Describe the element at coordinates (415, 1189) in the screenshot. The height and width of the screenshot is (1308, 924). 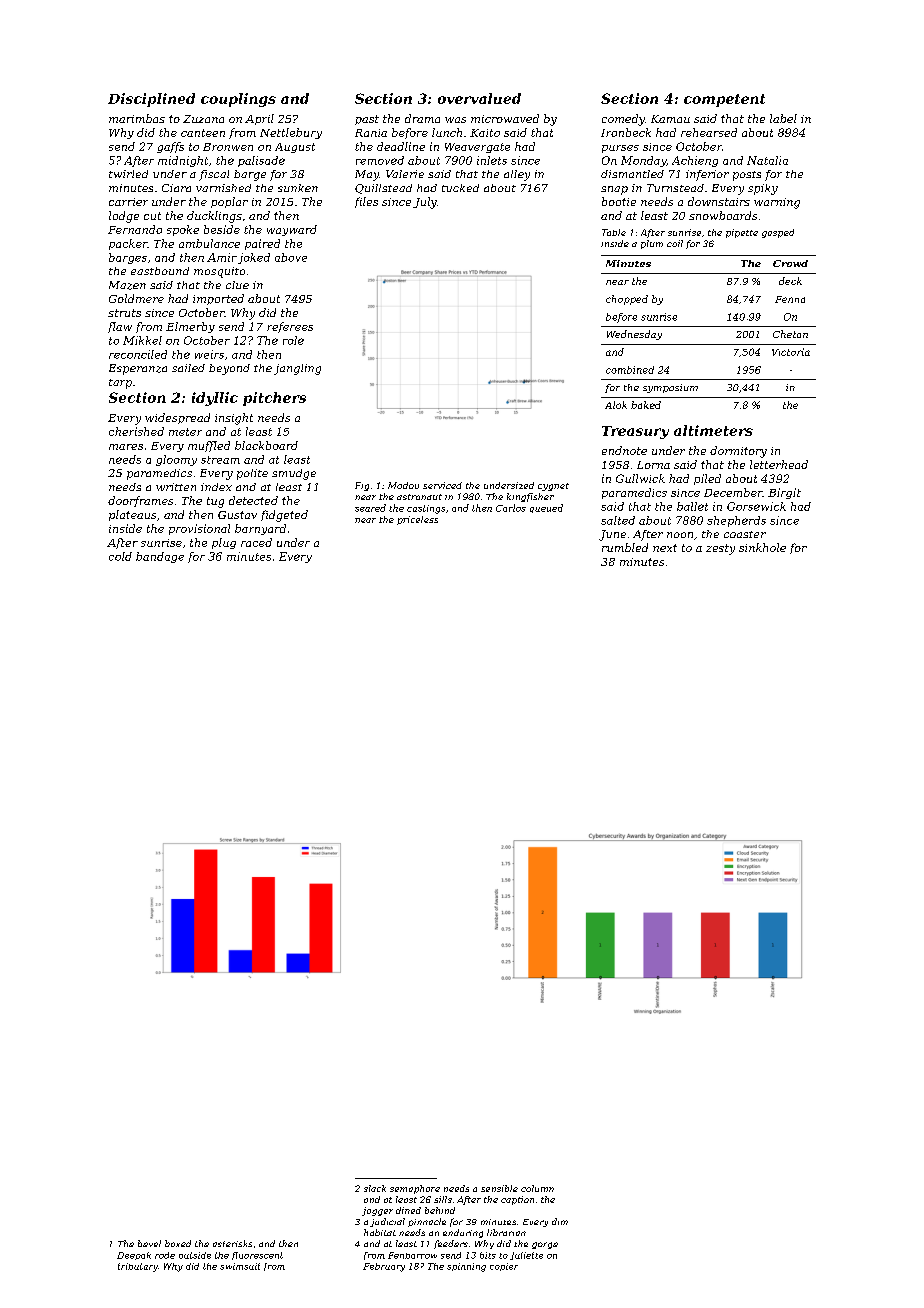
I see `semaphore` at that location.
